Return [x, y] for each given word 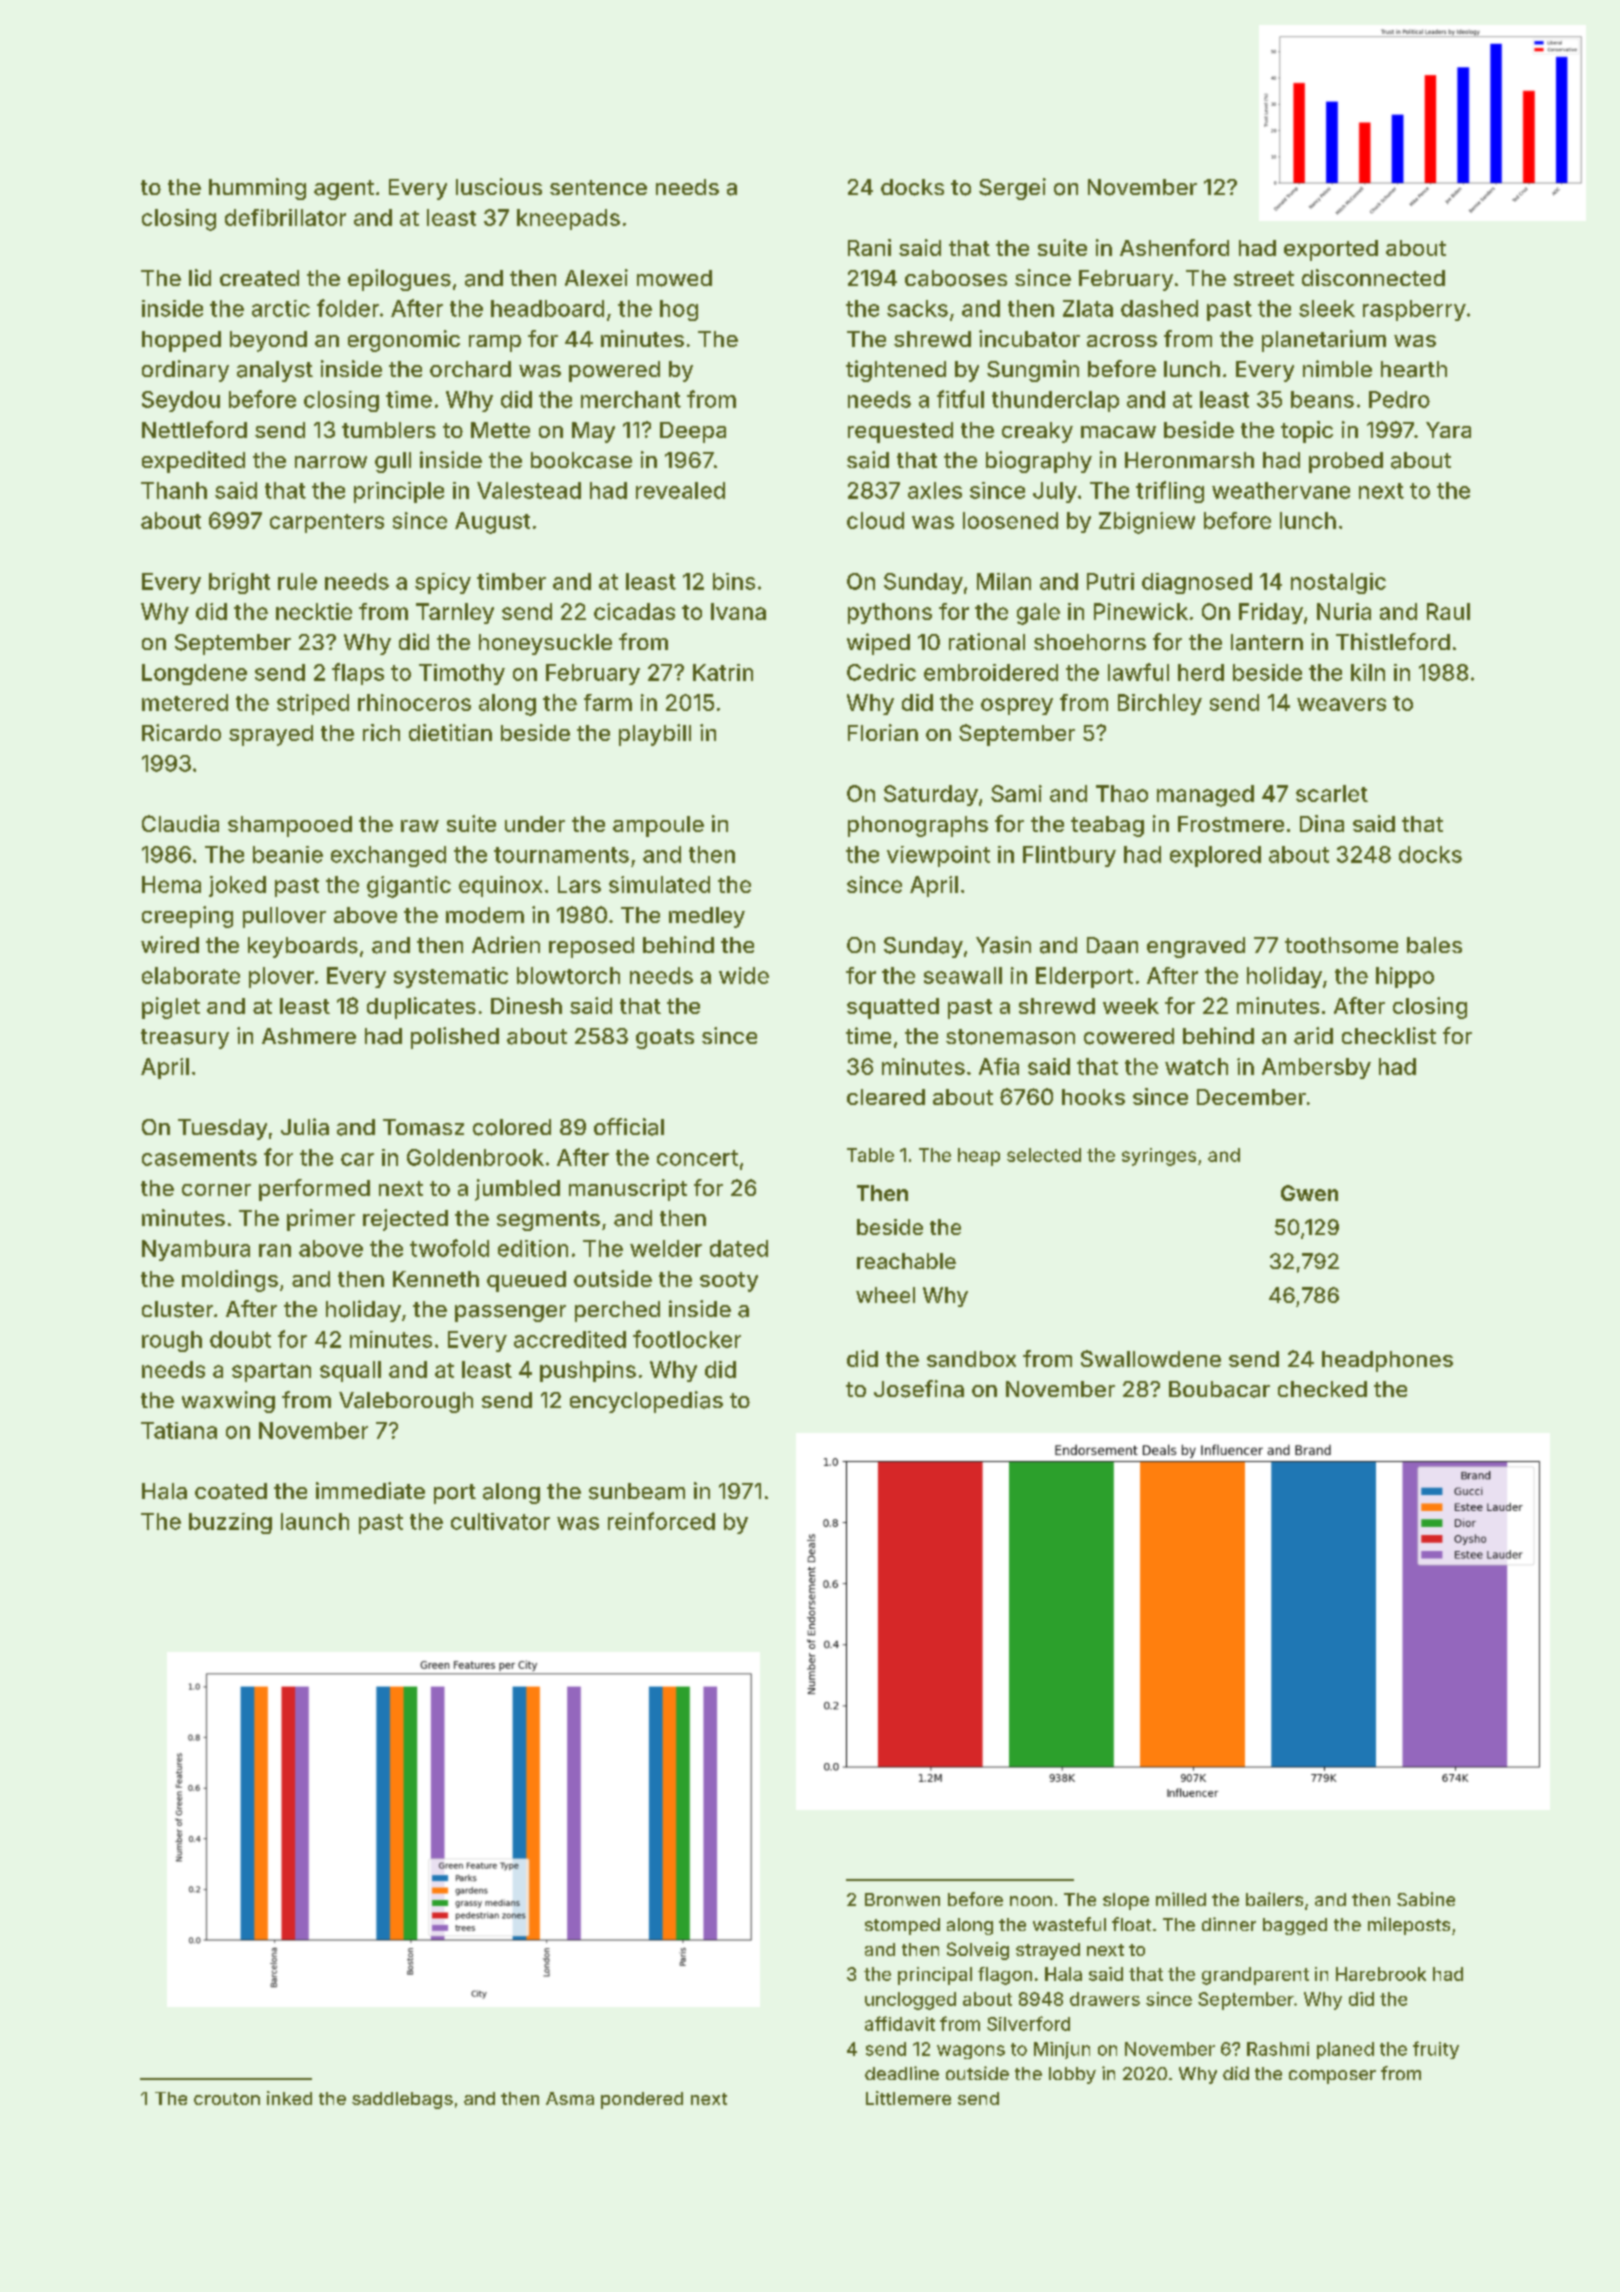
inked [289, 2098]
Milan [1004, 581]
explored [1215, 856]
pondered [642, 2100]
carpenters [327, 523]
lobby [1072, 2075]
